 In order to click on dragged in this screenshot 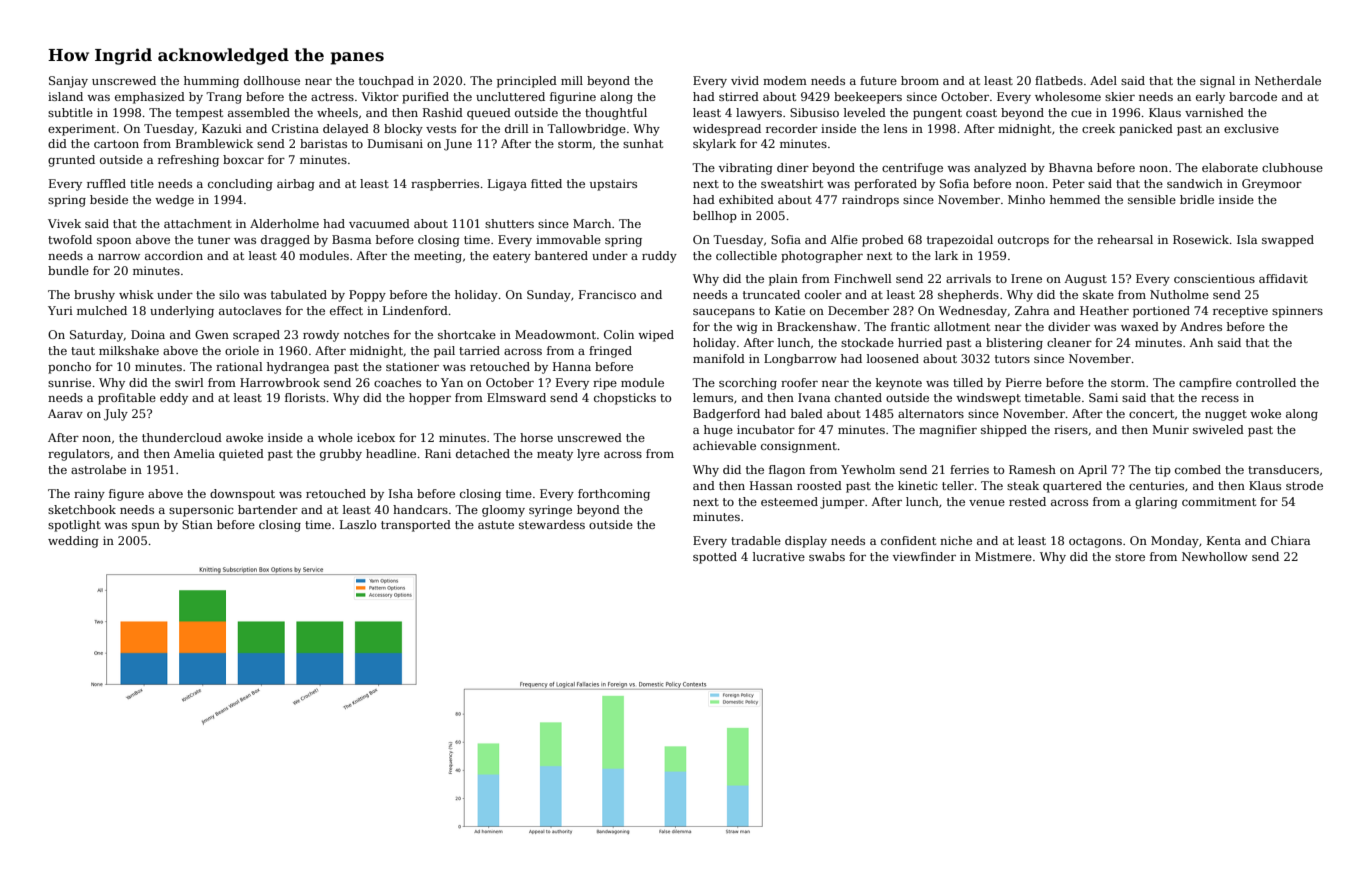, I will do `click(285, 241)`.
